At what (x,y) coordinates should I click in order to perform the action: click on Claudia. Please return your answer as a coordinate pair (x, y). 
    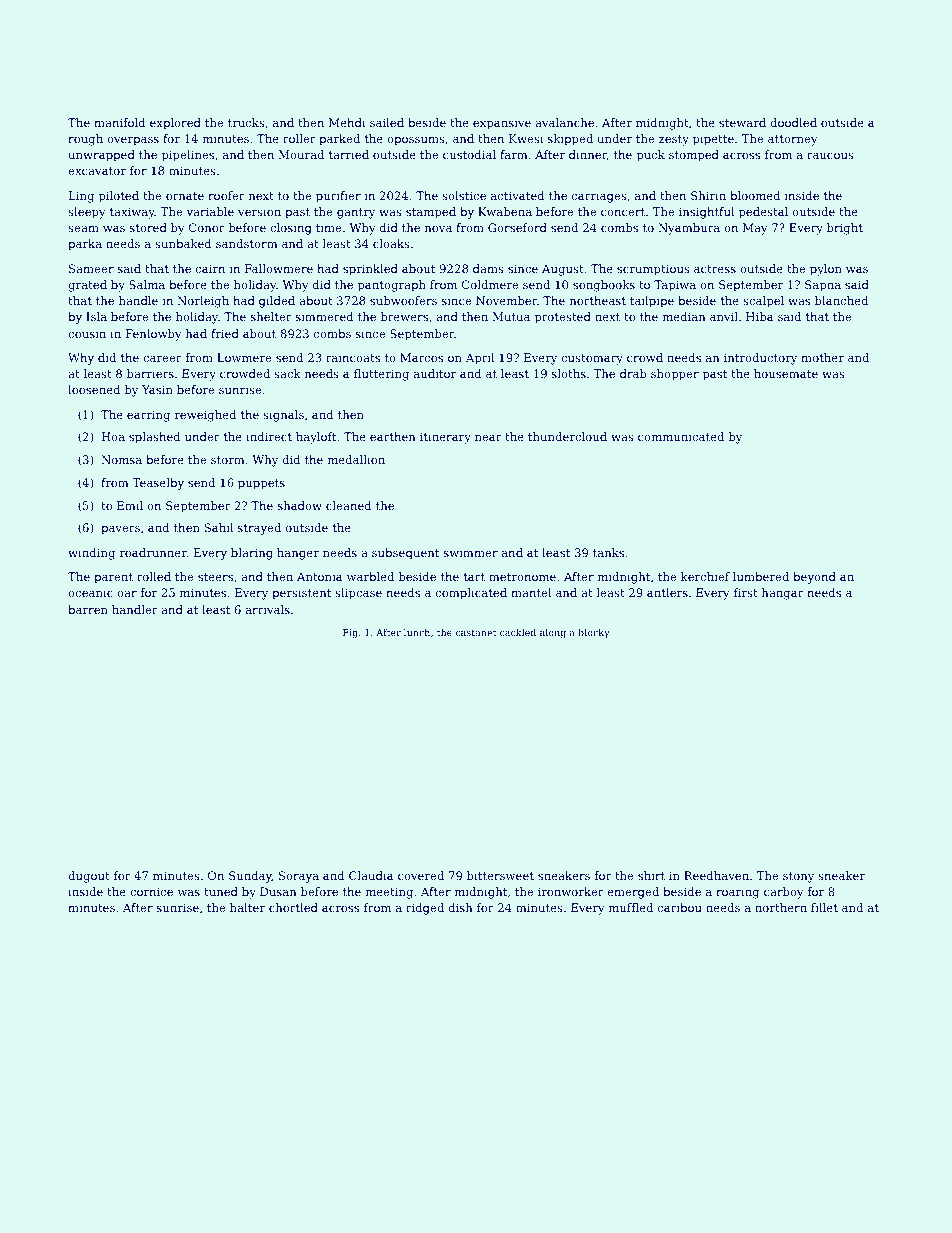
    Looking at the image, I should click on (371, 875).
